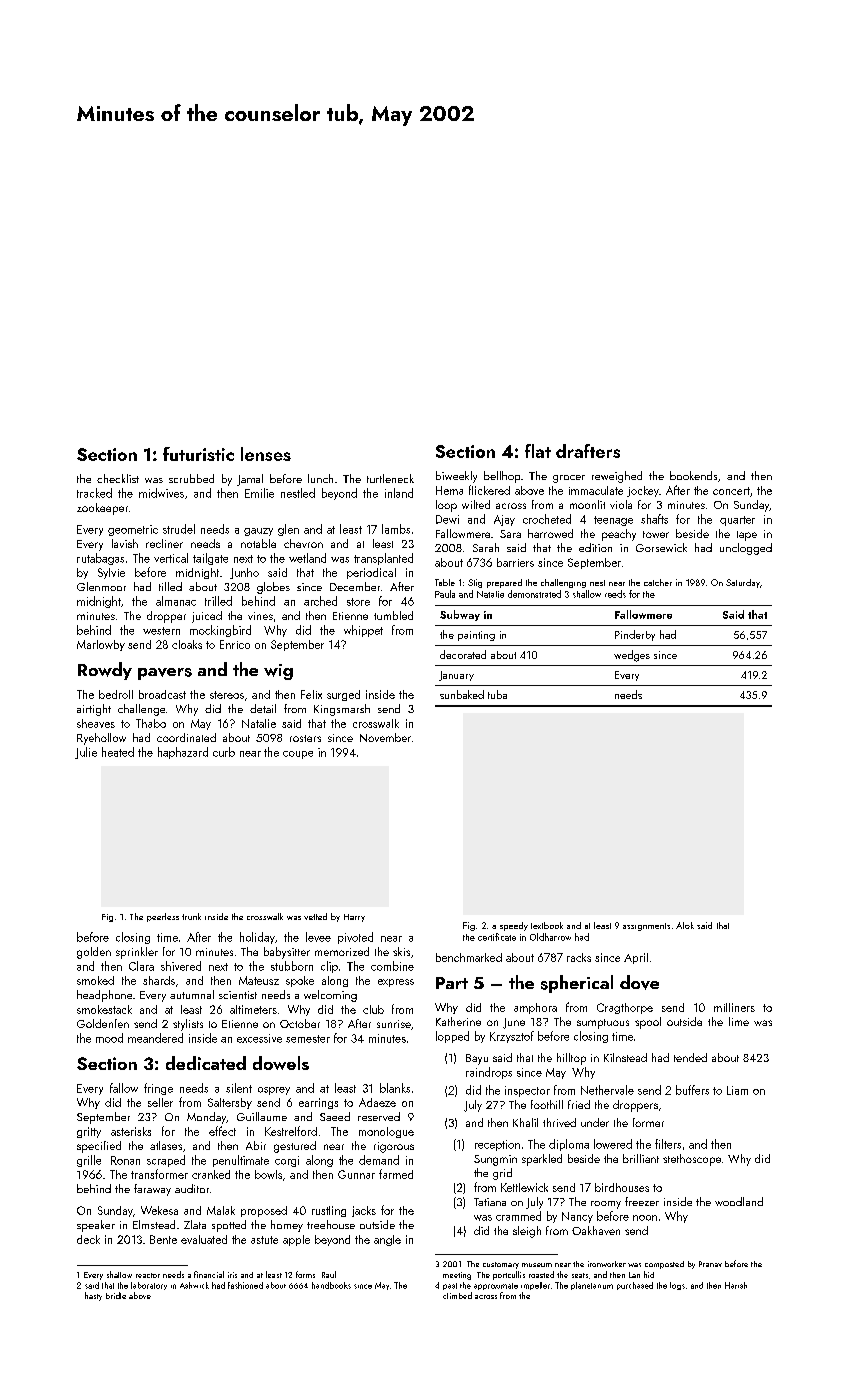 This screenshot has width=849, height=1400. I want to click on Saturday, so click(743, 583).
